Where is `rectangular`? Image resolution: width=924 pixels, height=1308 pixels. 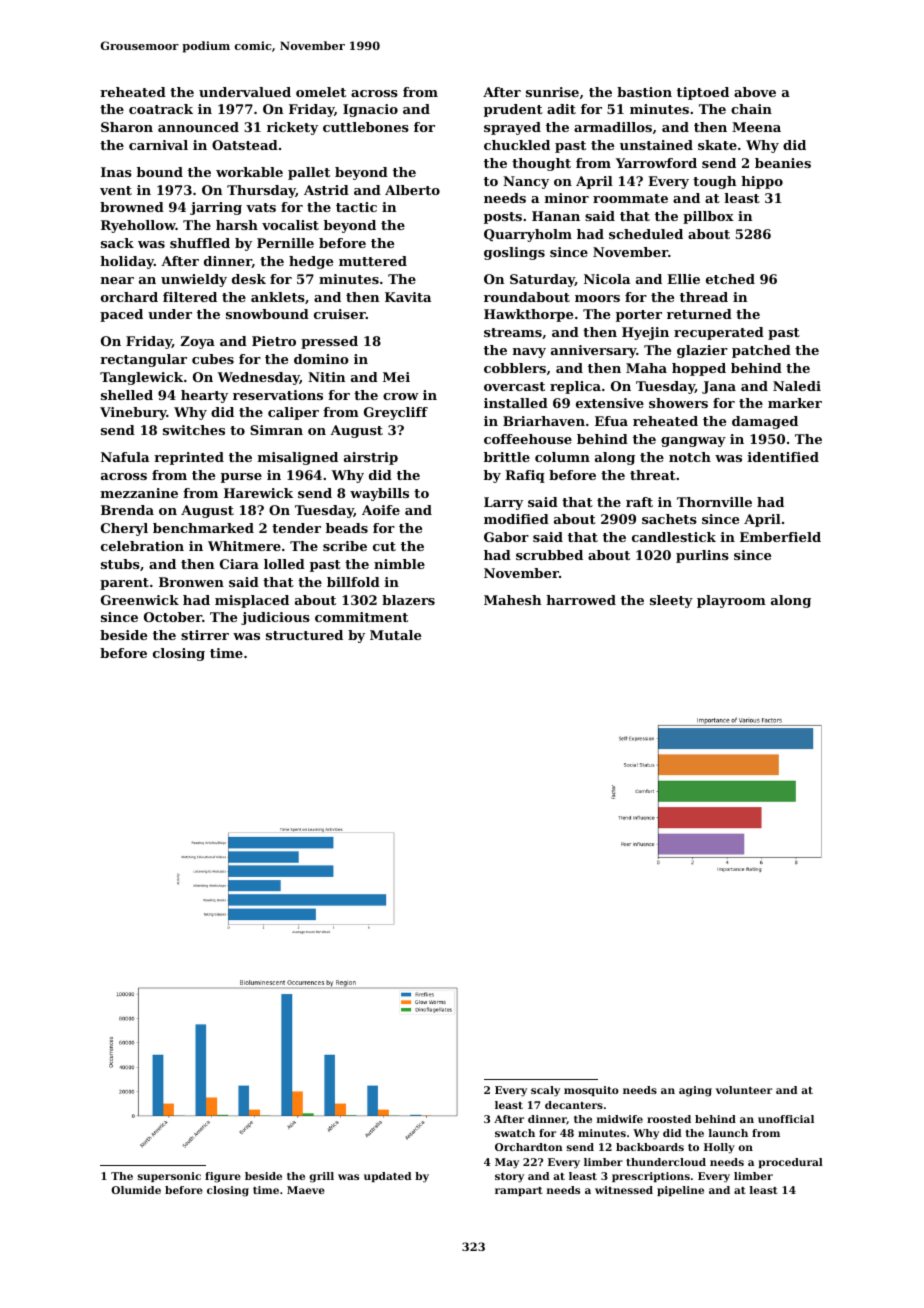
rectangular is located at coordinates (143, 360).
